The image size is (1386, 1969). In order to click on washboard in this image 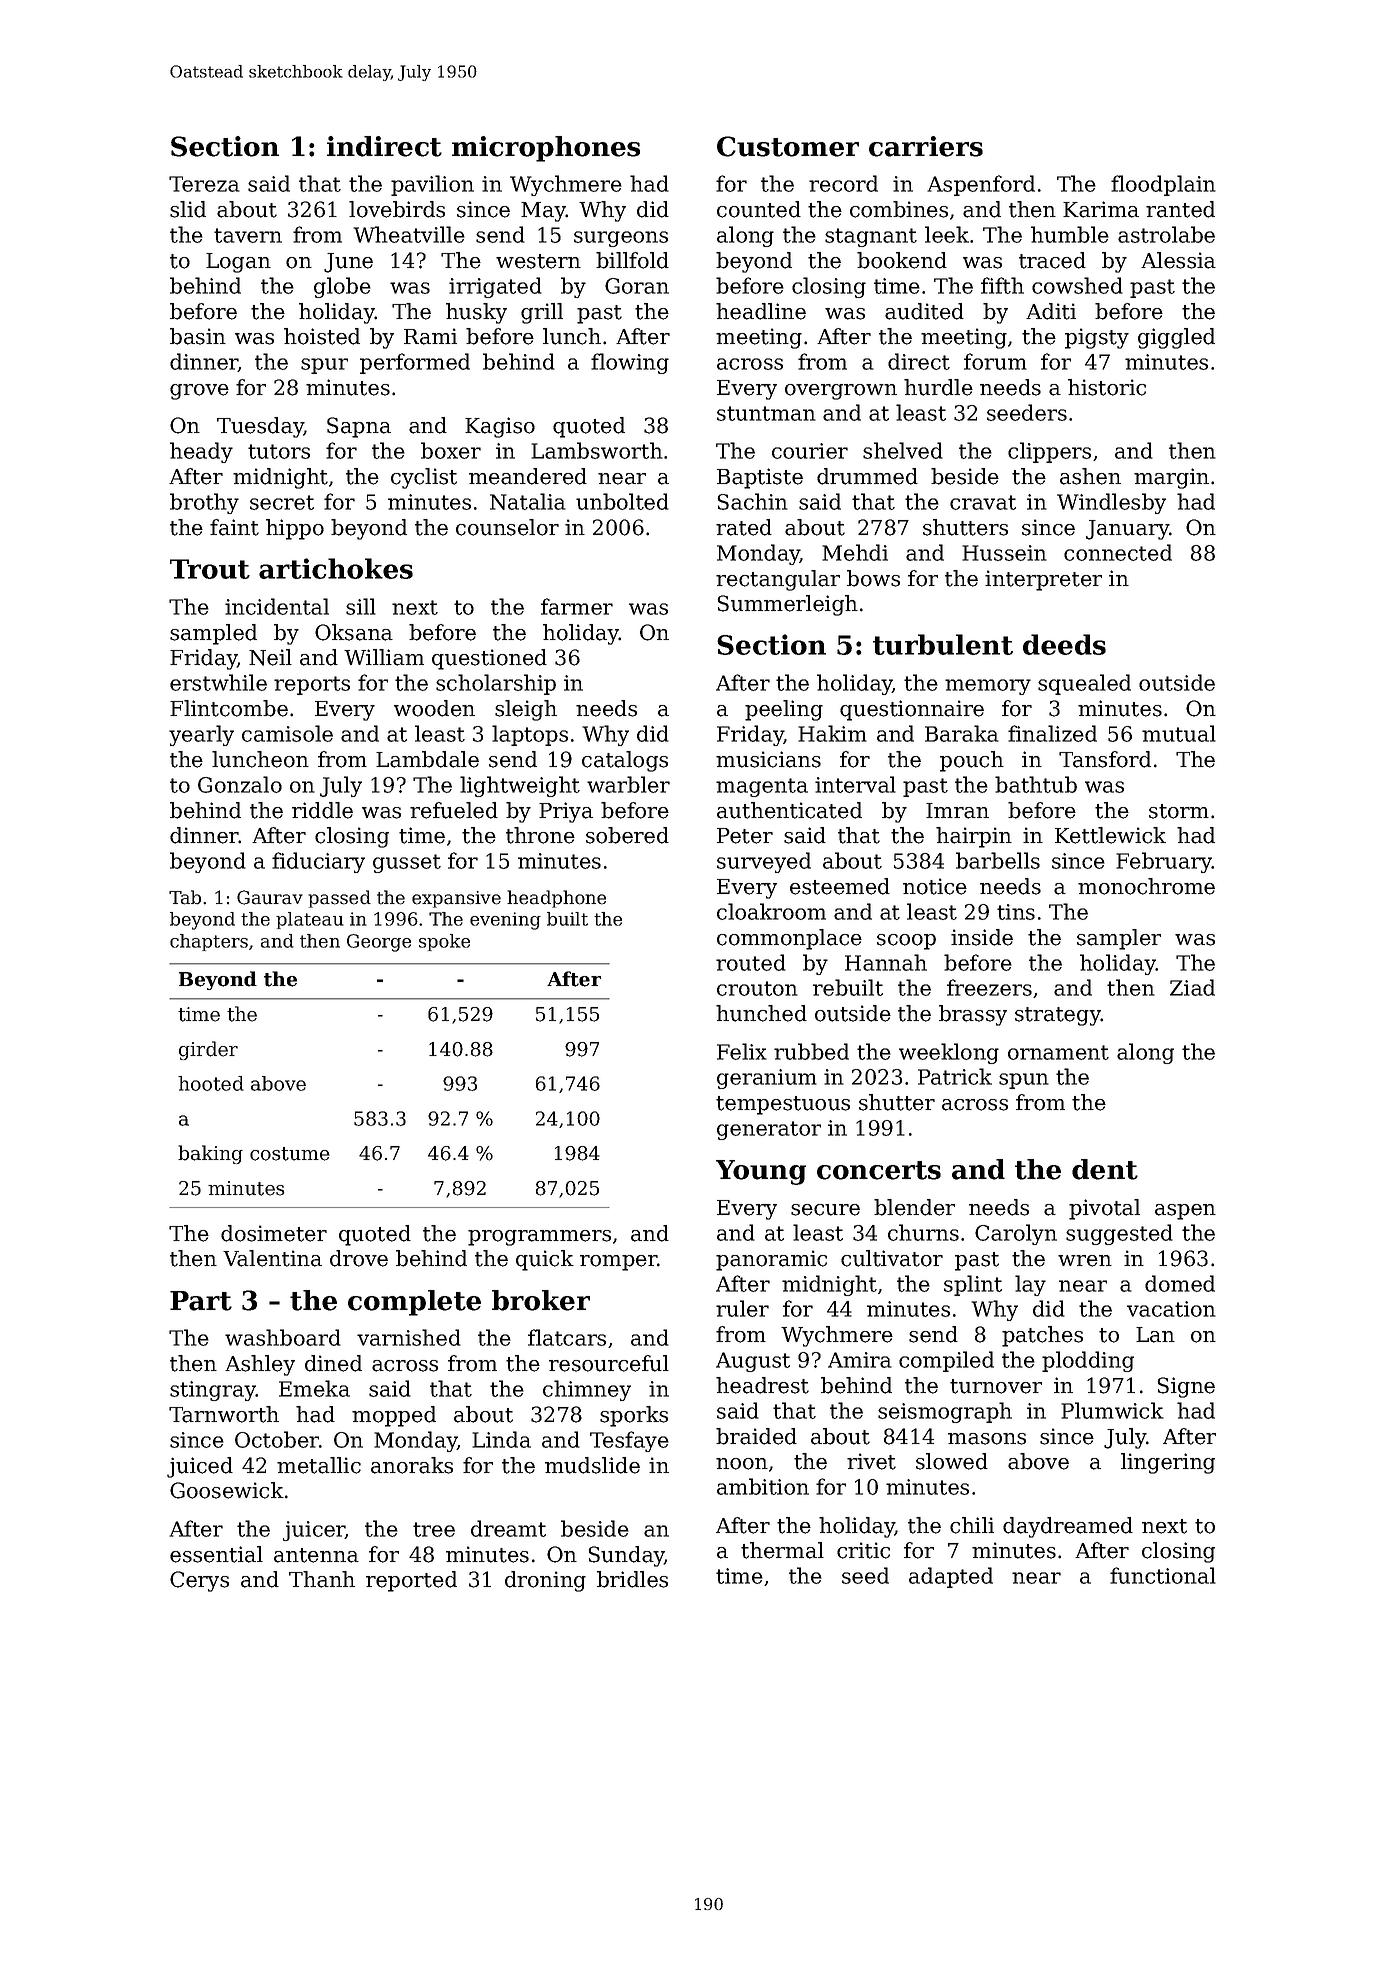, I will do `click(283, 1337)`.
